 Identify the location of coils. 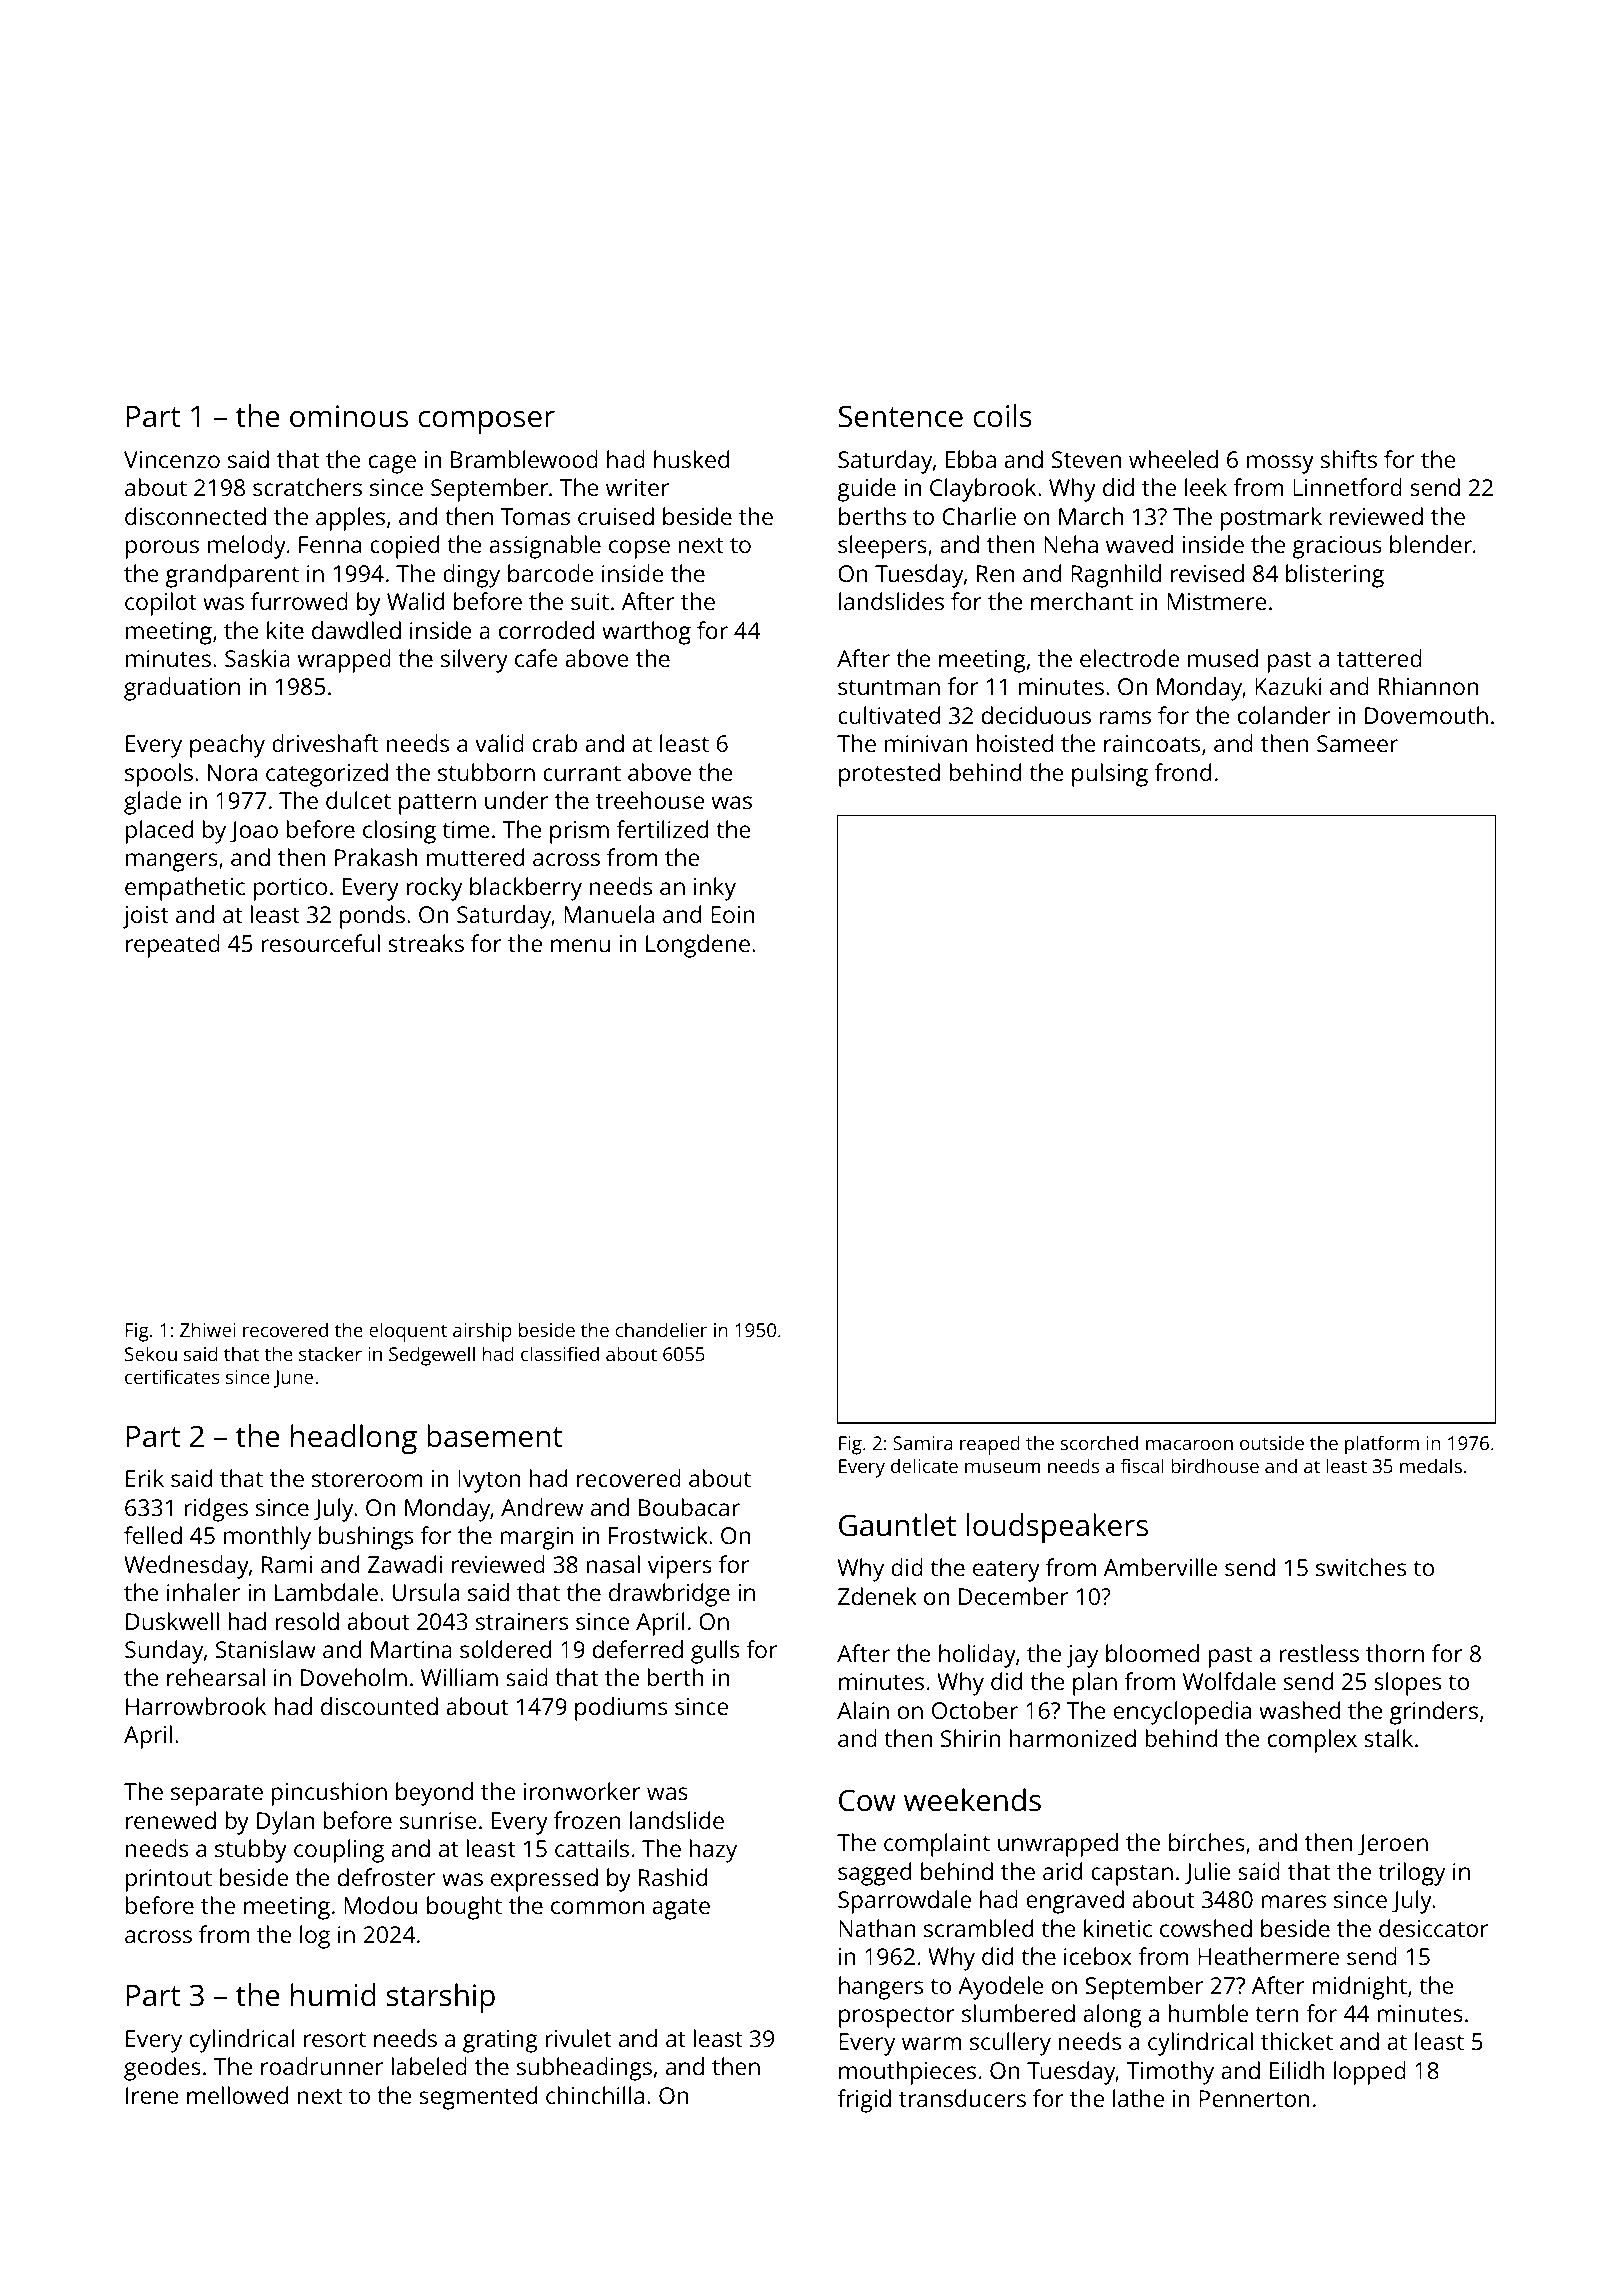
(1002, 416).
